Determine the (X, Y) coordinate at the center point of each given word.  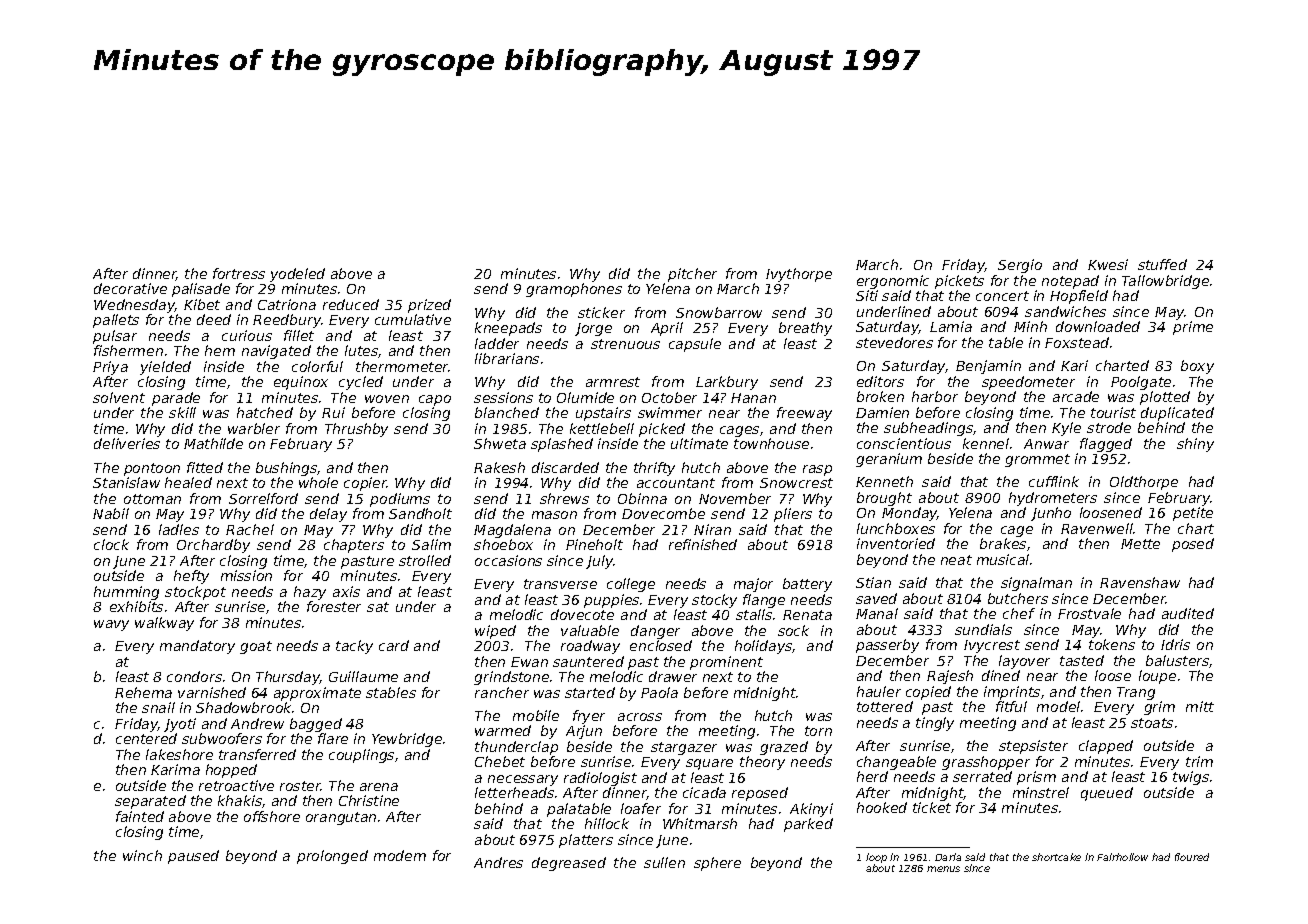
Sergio (1020, 266)
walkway (164, 624)
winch (142, 855)
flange (764, 601)
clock (111, 544)
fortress (239, 273)
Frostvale (1089, 613)
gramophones (574, 290)
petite (1193, 514)
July (599, 562)
